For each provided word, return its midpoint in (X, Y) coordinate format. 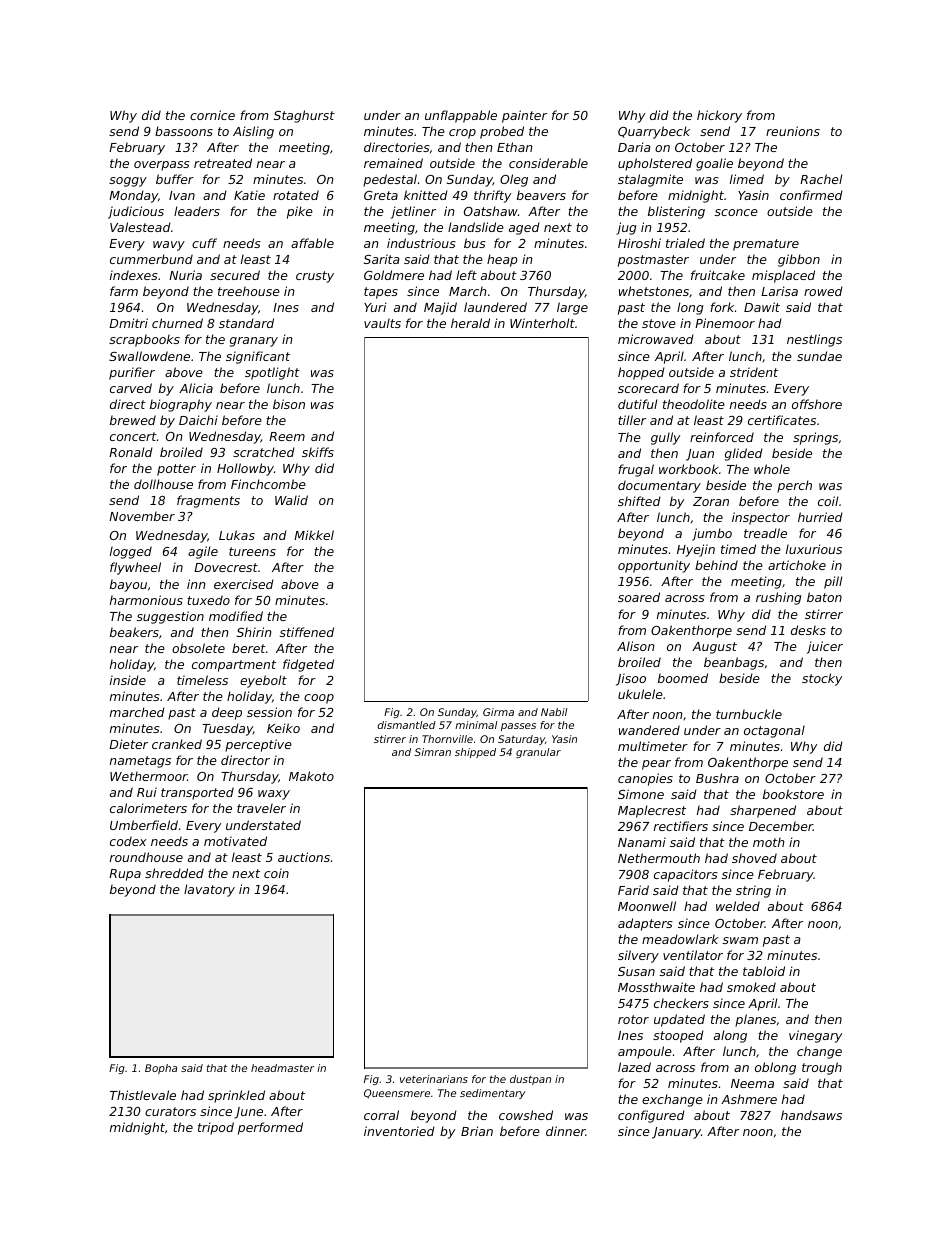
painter (524, 116)
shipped (475, 753)
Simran (432, 752)
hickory (719, 116)
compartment (234, 666)
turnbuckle (749, 714)
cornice (212, 115)
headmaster (282, 1068)
